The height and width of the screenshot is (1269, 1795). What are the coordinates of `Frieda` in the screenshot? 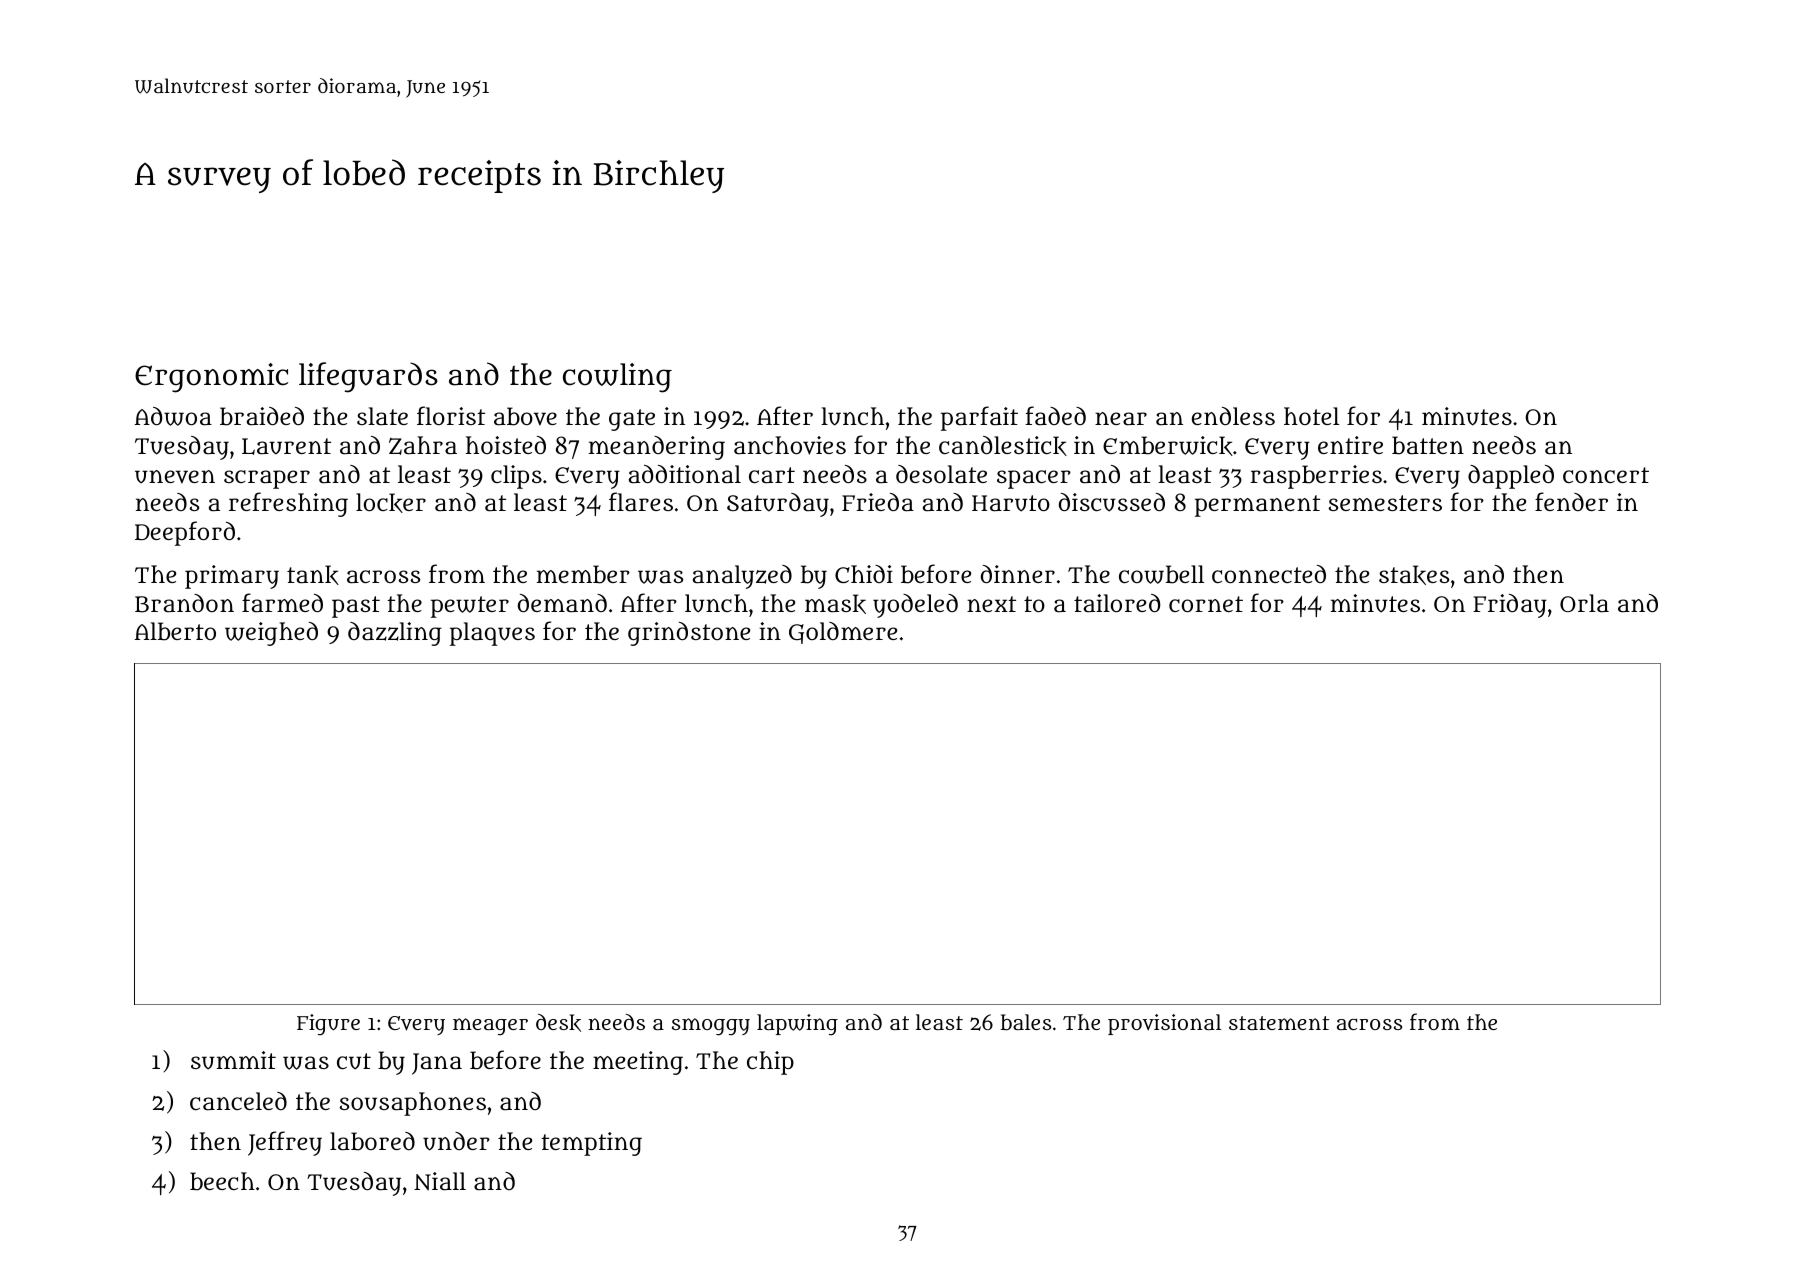 It's located at (878, 502).
